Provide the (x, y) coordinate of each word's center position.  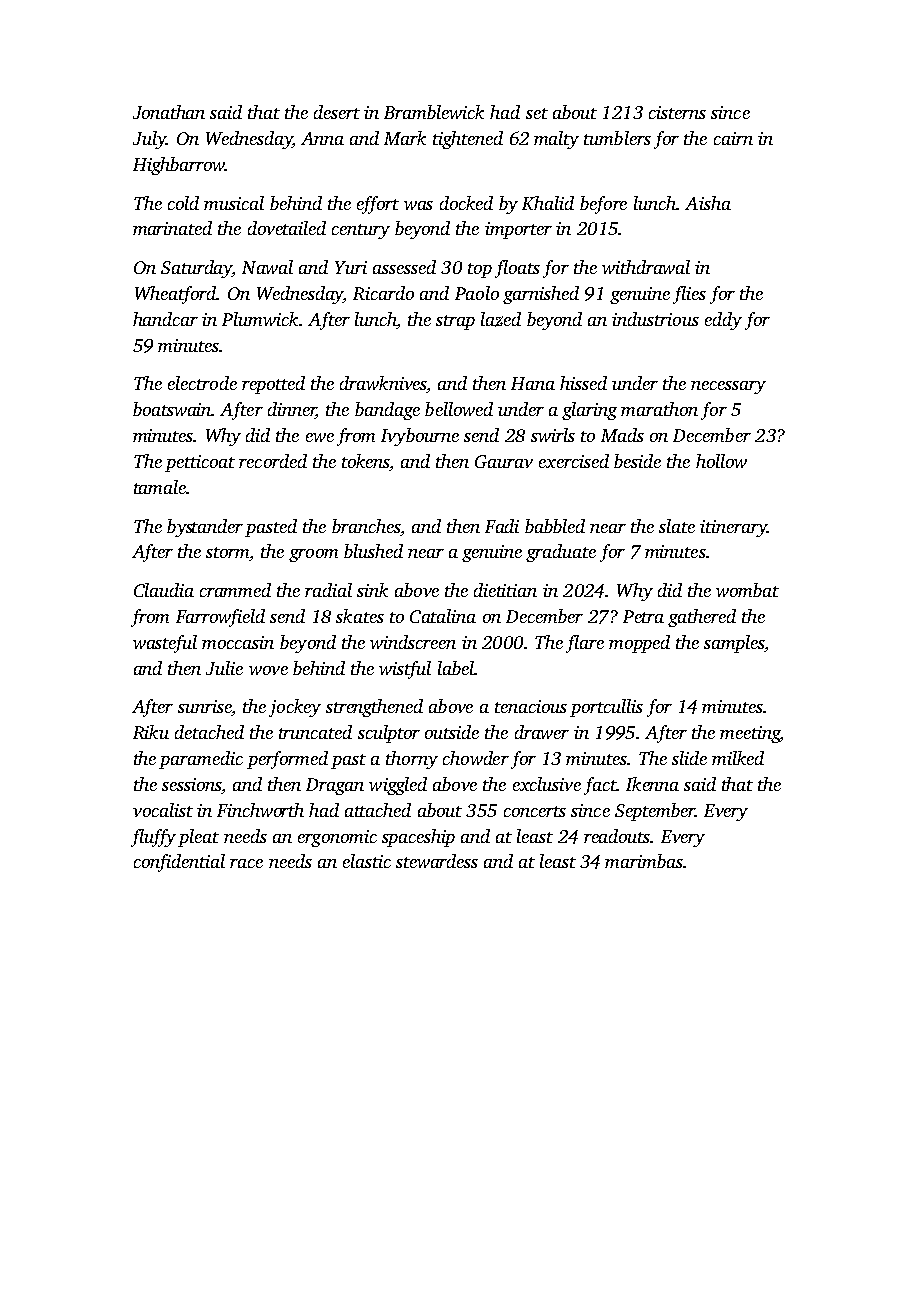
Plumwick (260, 319)
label (456, 668)
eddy (723, 321)
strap (455, 322)
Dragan (335, 786)
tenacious (531, 706)
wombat (747, 590)
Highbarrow (179, 166)
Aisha (708, 203)
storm (228, 554)
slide (689, 758)
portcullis (606, 708)
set (537, 113)
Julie (224, 668)
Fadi (502, 526)
